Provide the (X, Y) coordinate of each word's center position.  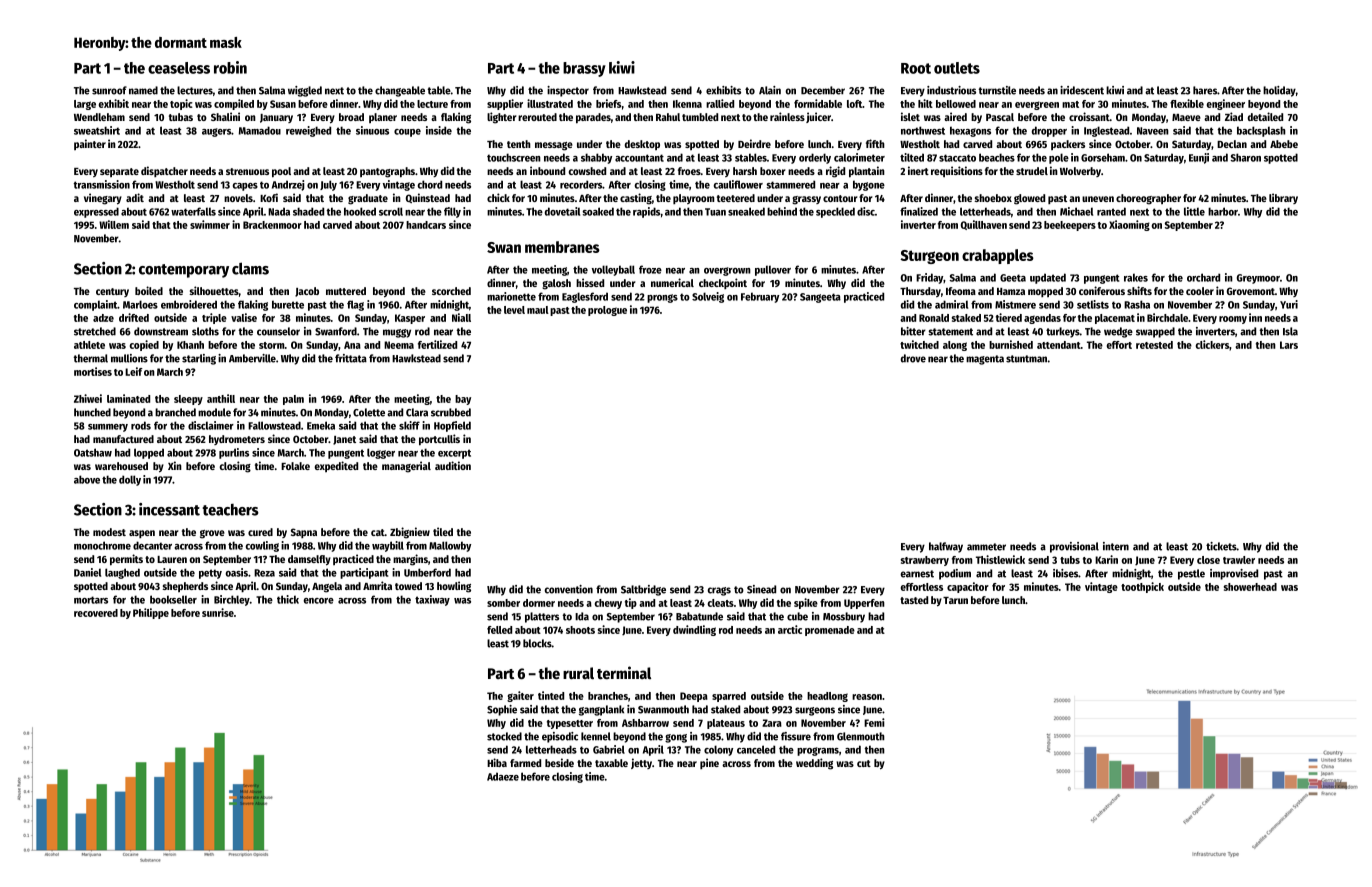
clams (250, 268)
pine (709, 763)
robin (230, 67)
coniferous (1102, 290)
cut (864, 763)
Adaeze (503, 776)
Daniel (87, 572)
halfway (946, 547)
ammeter (986, 547)
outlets (957, 68)
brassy (584, 69)
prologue (607, 311)
